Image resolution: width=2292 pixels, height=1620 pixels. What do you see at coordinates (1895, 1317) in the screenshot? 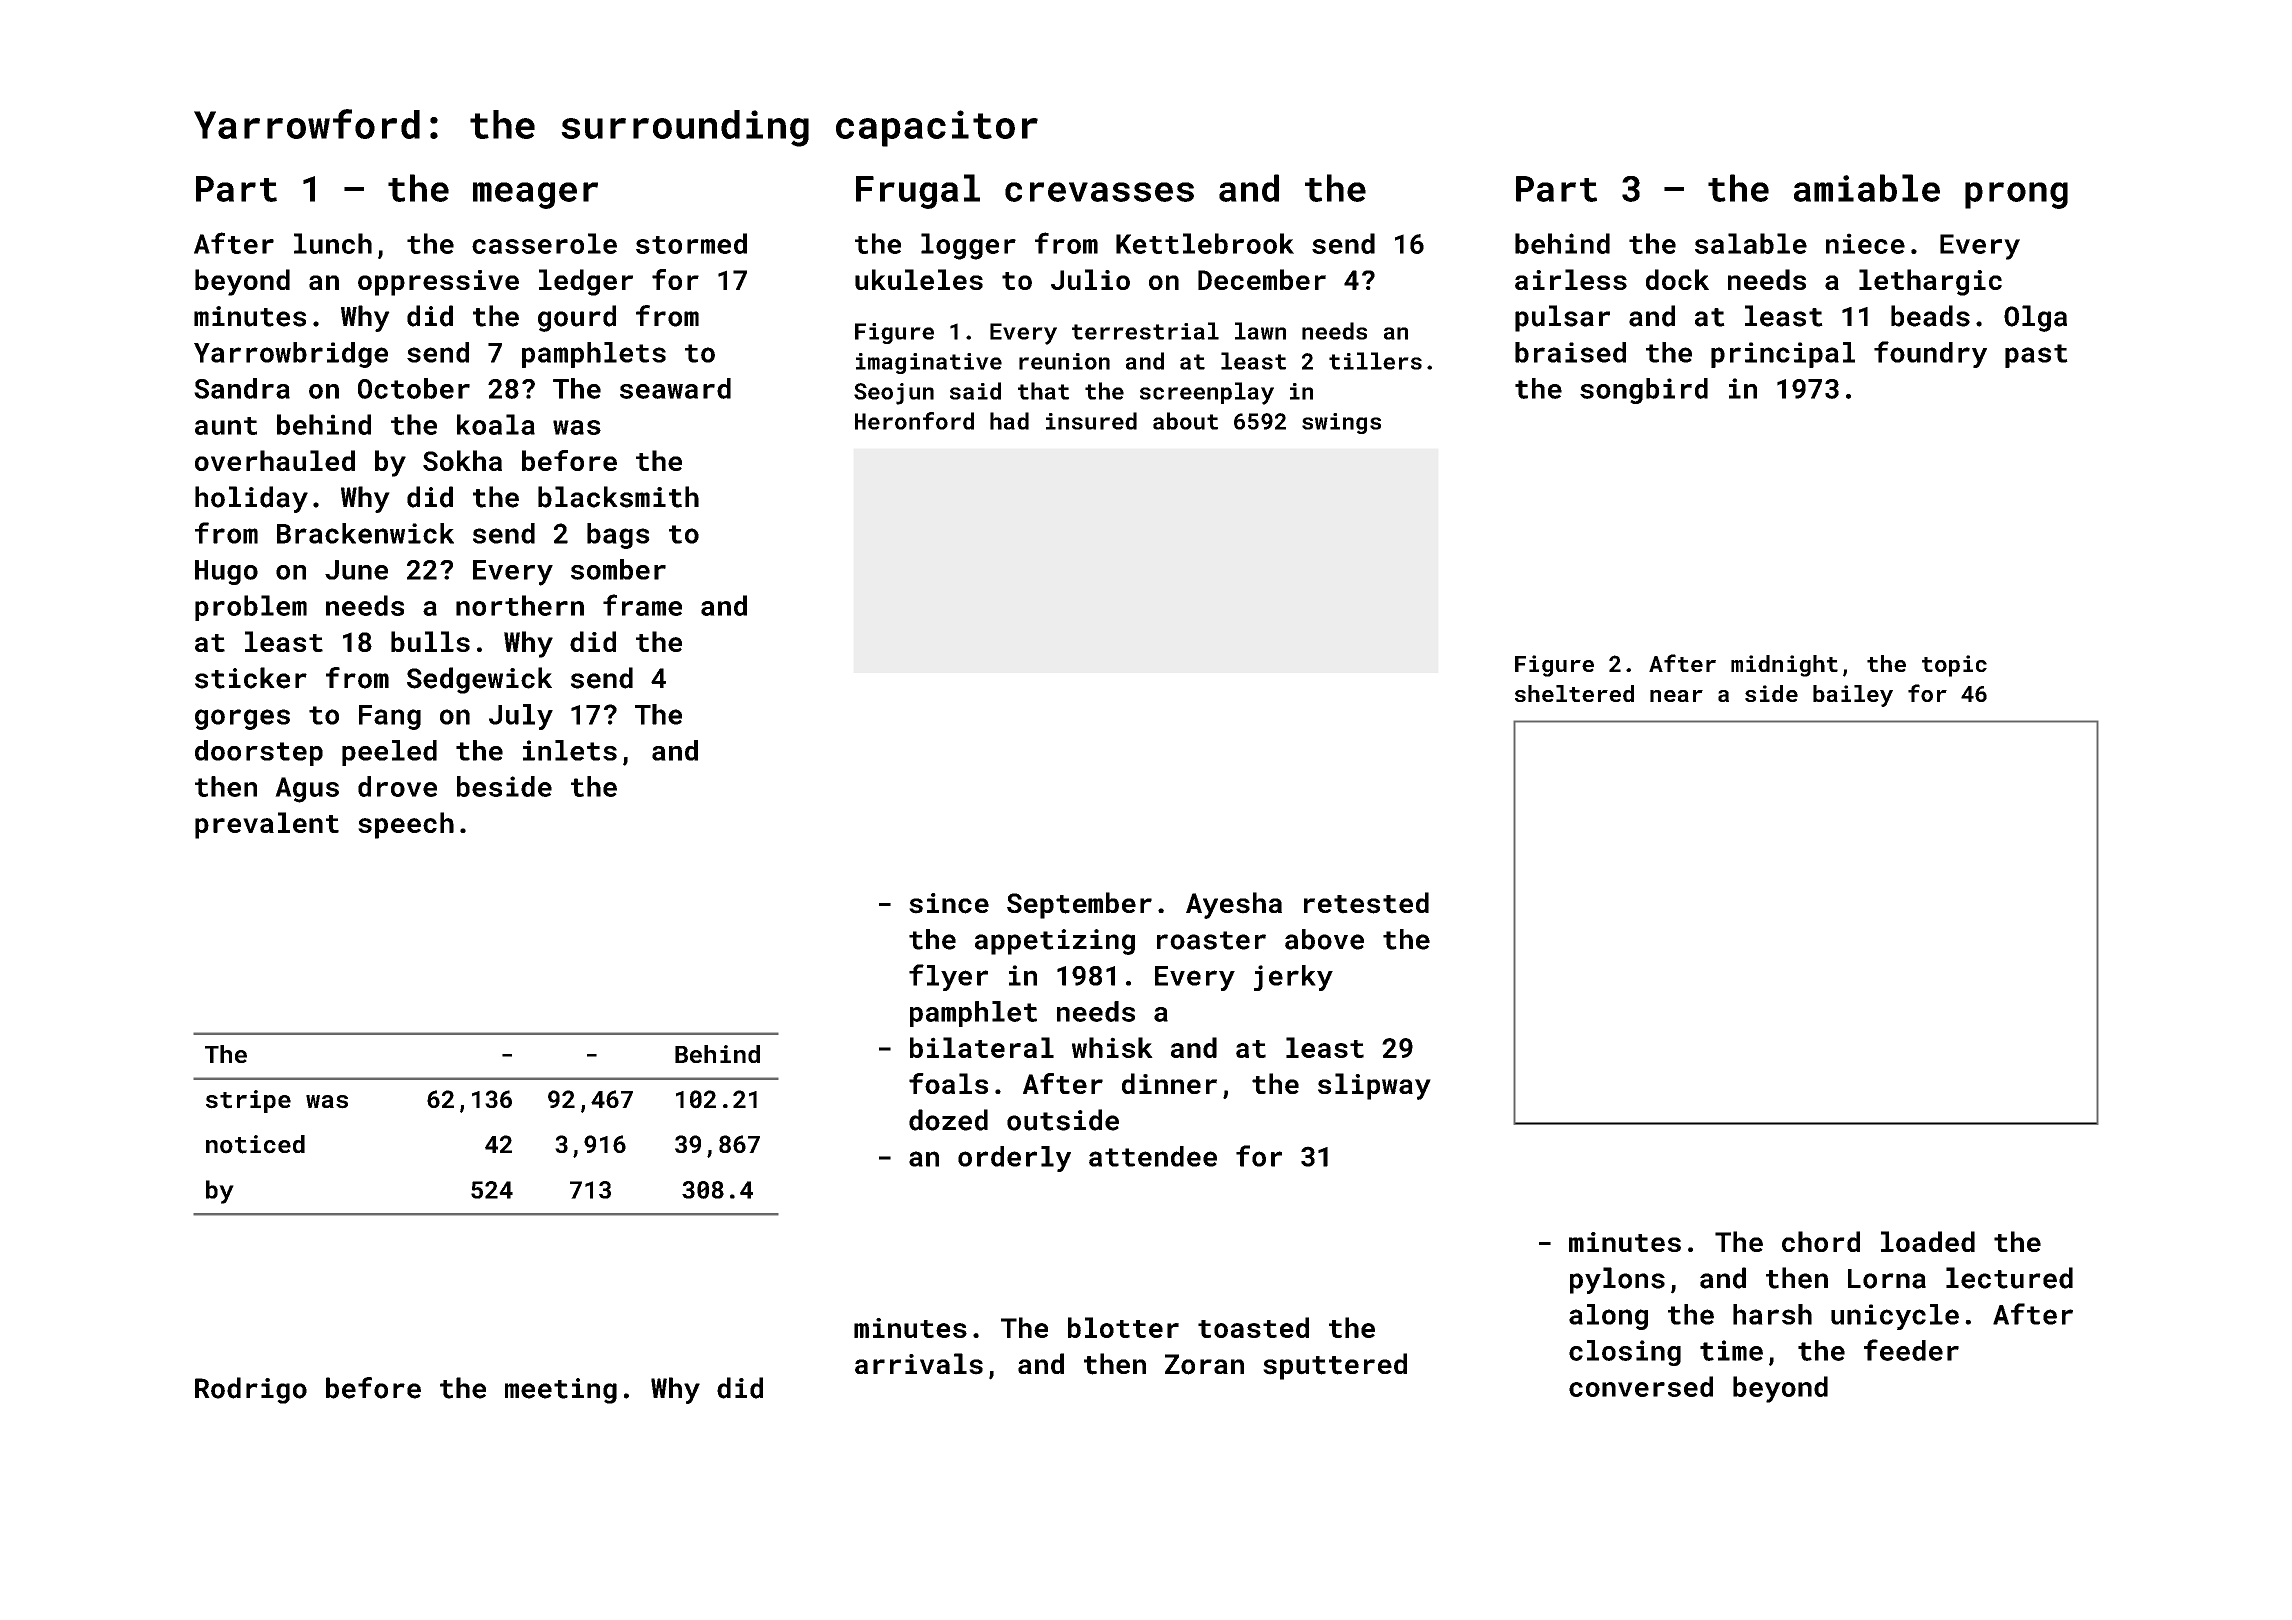
I see `unicycle` at bounding box center [1895, 1317].
